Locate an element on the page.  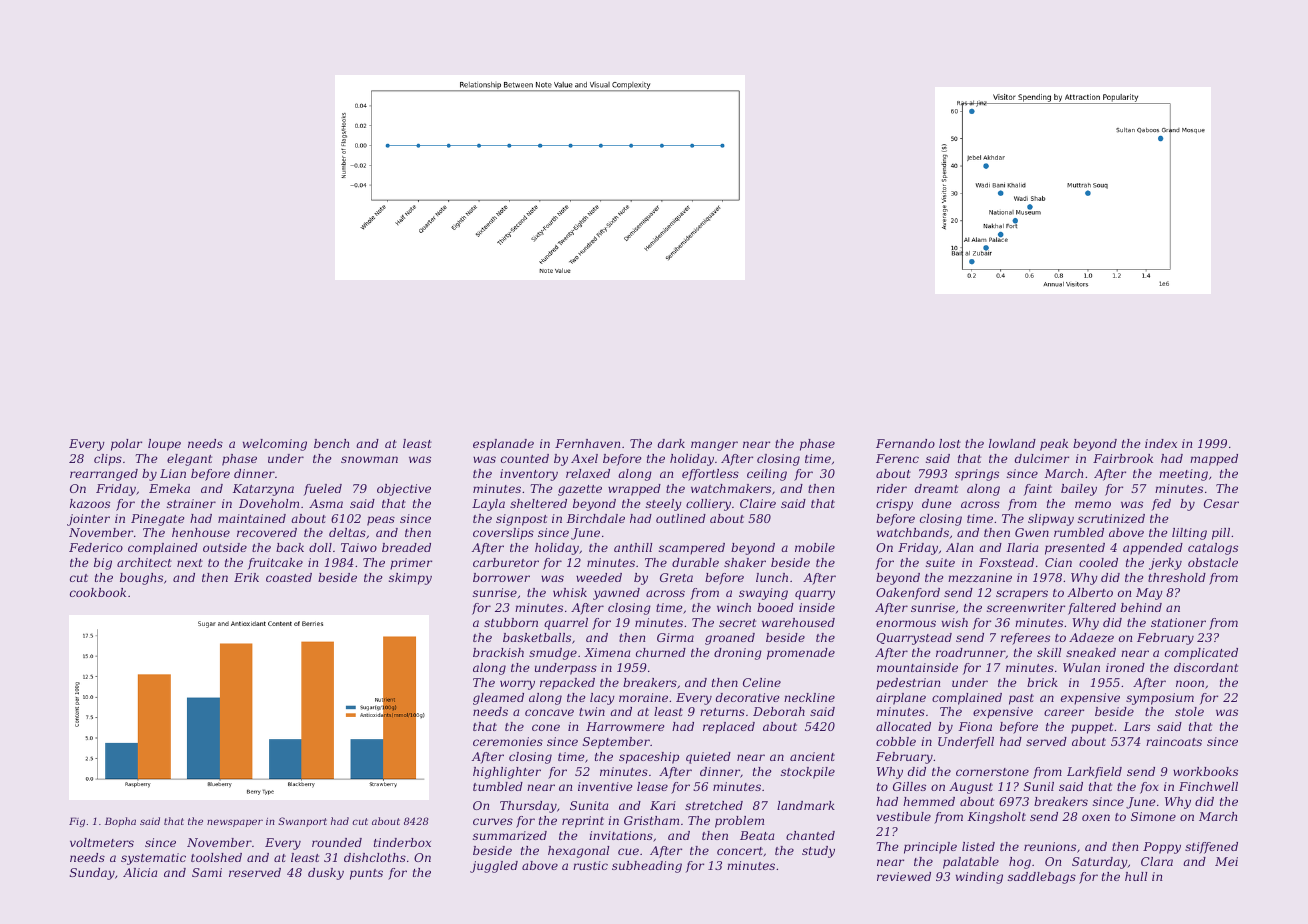
Greta is located at coordinates (676, 577).
